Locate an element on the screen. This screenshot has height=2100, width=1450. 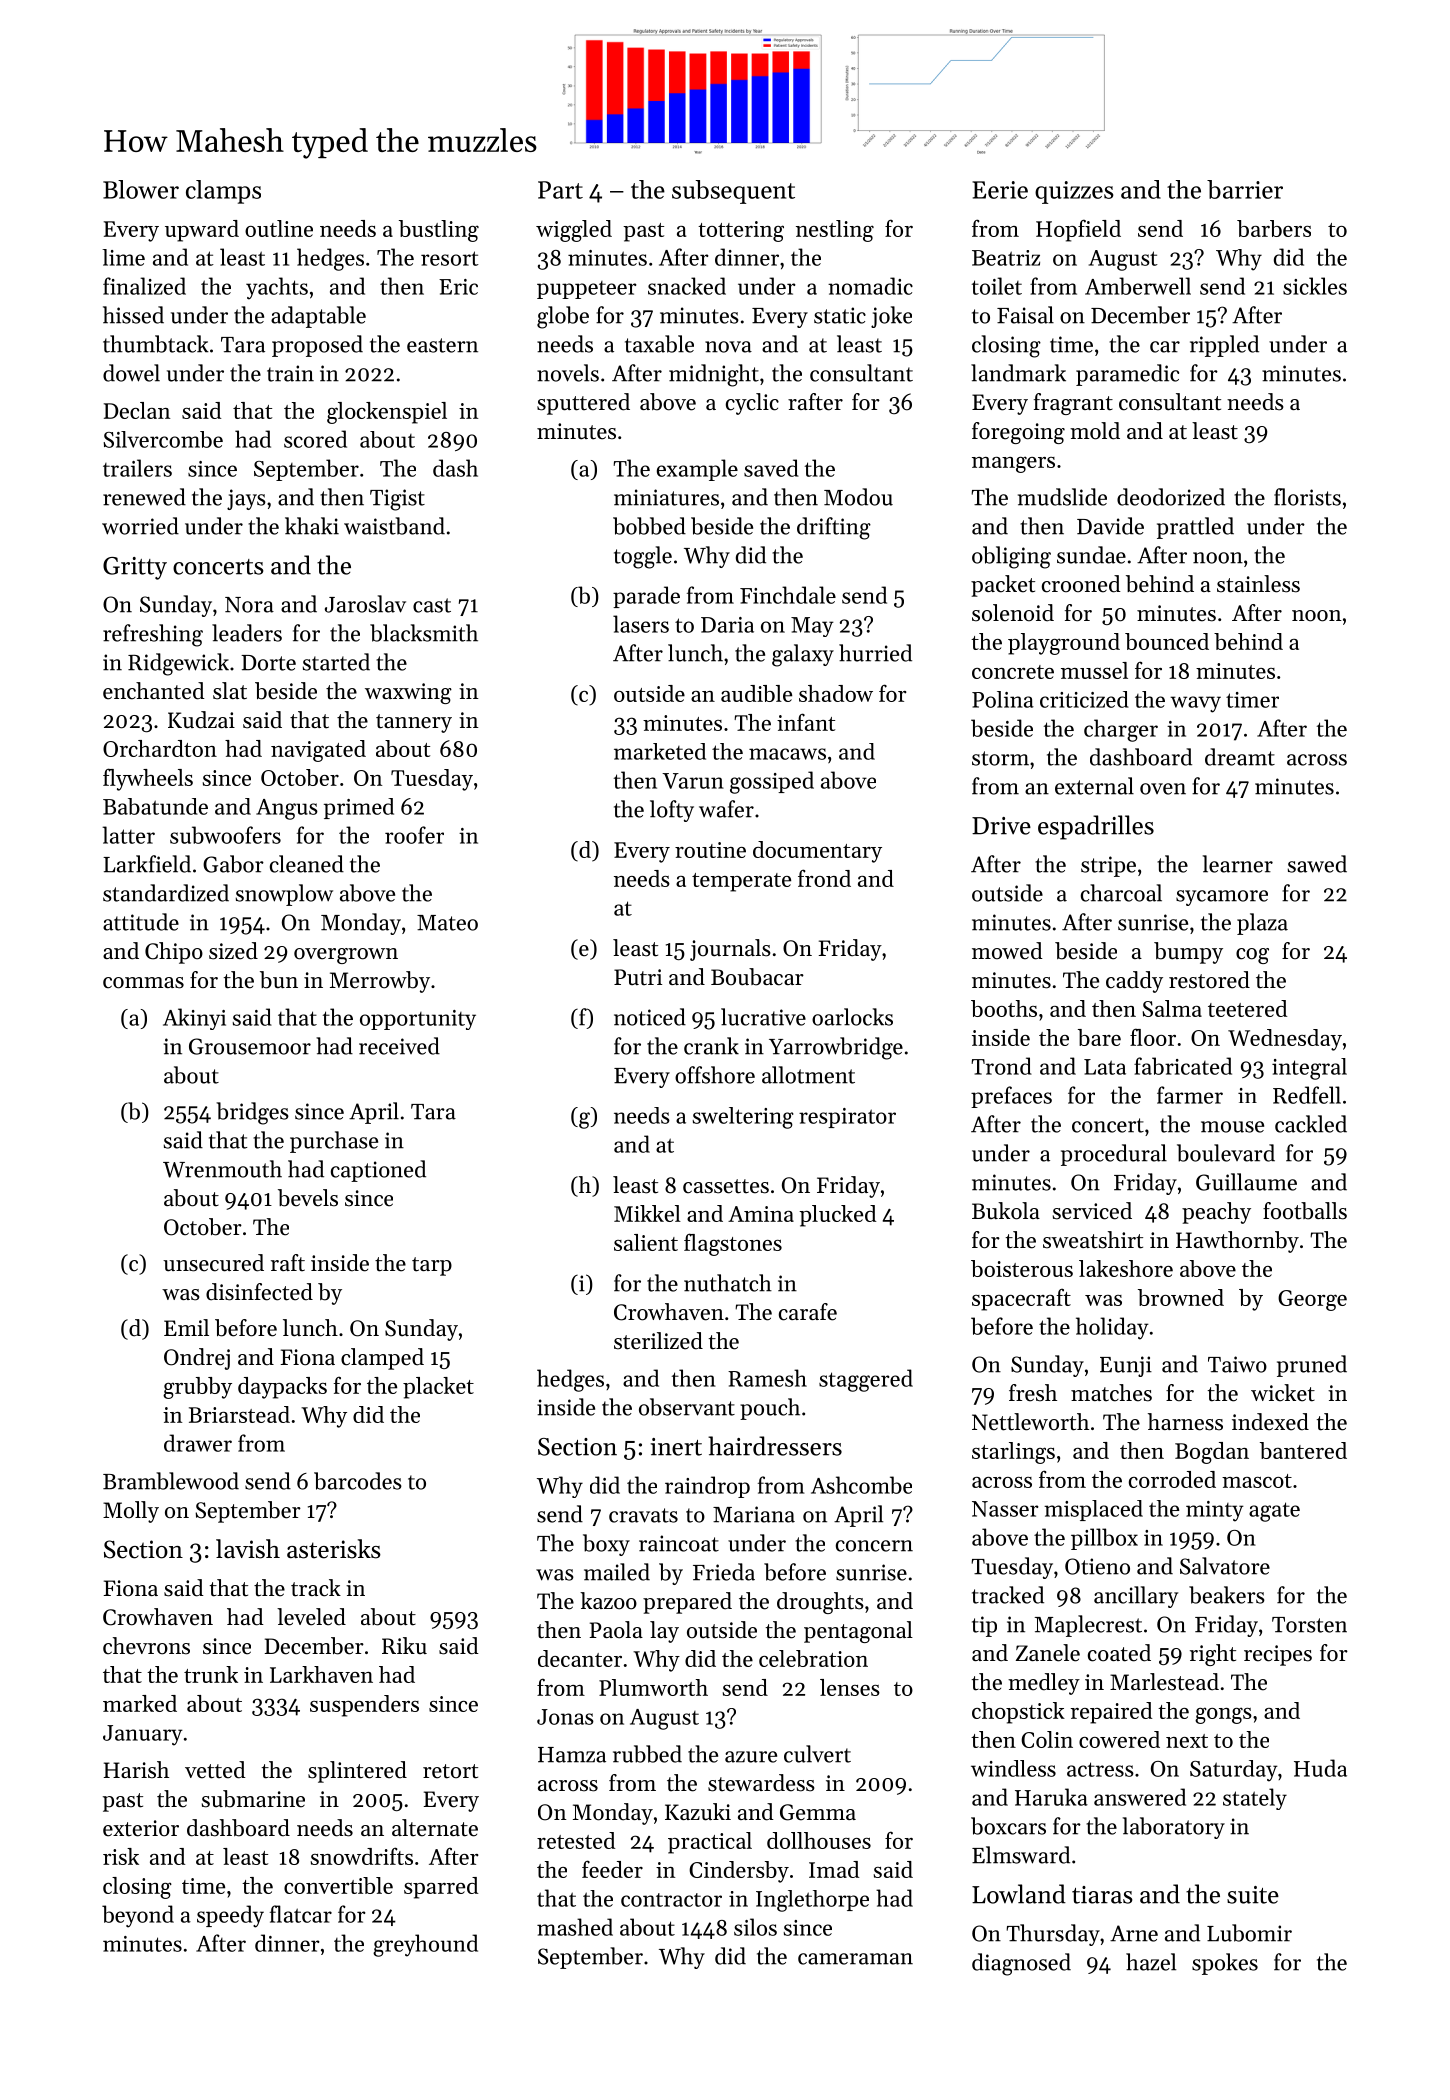
offshore is located at coordinates (715, 1075).
